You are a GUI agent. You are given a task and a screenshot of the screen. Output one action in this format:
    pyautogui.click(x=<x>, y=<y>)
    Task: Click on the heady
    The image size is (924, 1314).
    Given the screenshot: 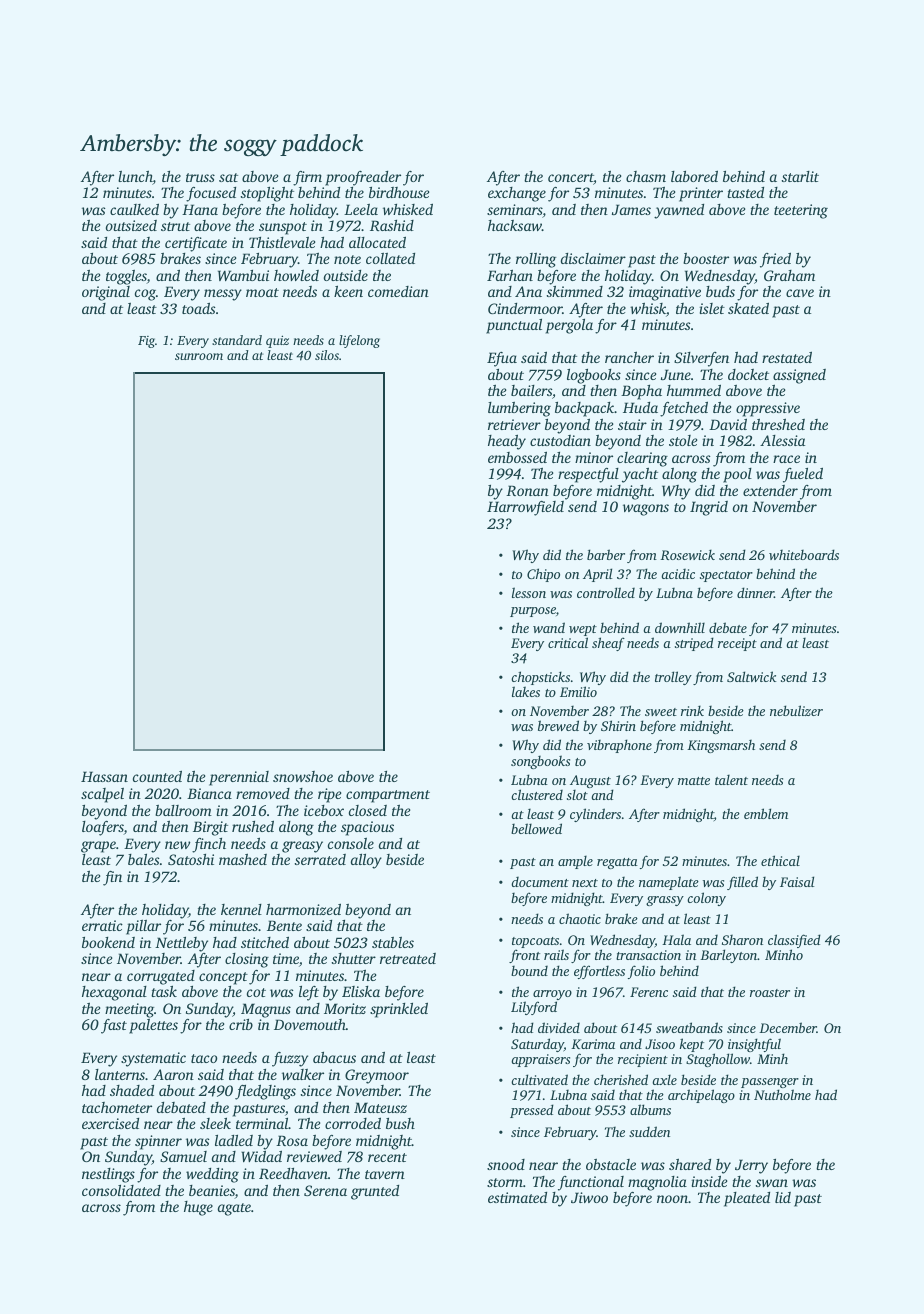 What is the action you would take?
    pyautogui.click(x=507, y=442)
